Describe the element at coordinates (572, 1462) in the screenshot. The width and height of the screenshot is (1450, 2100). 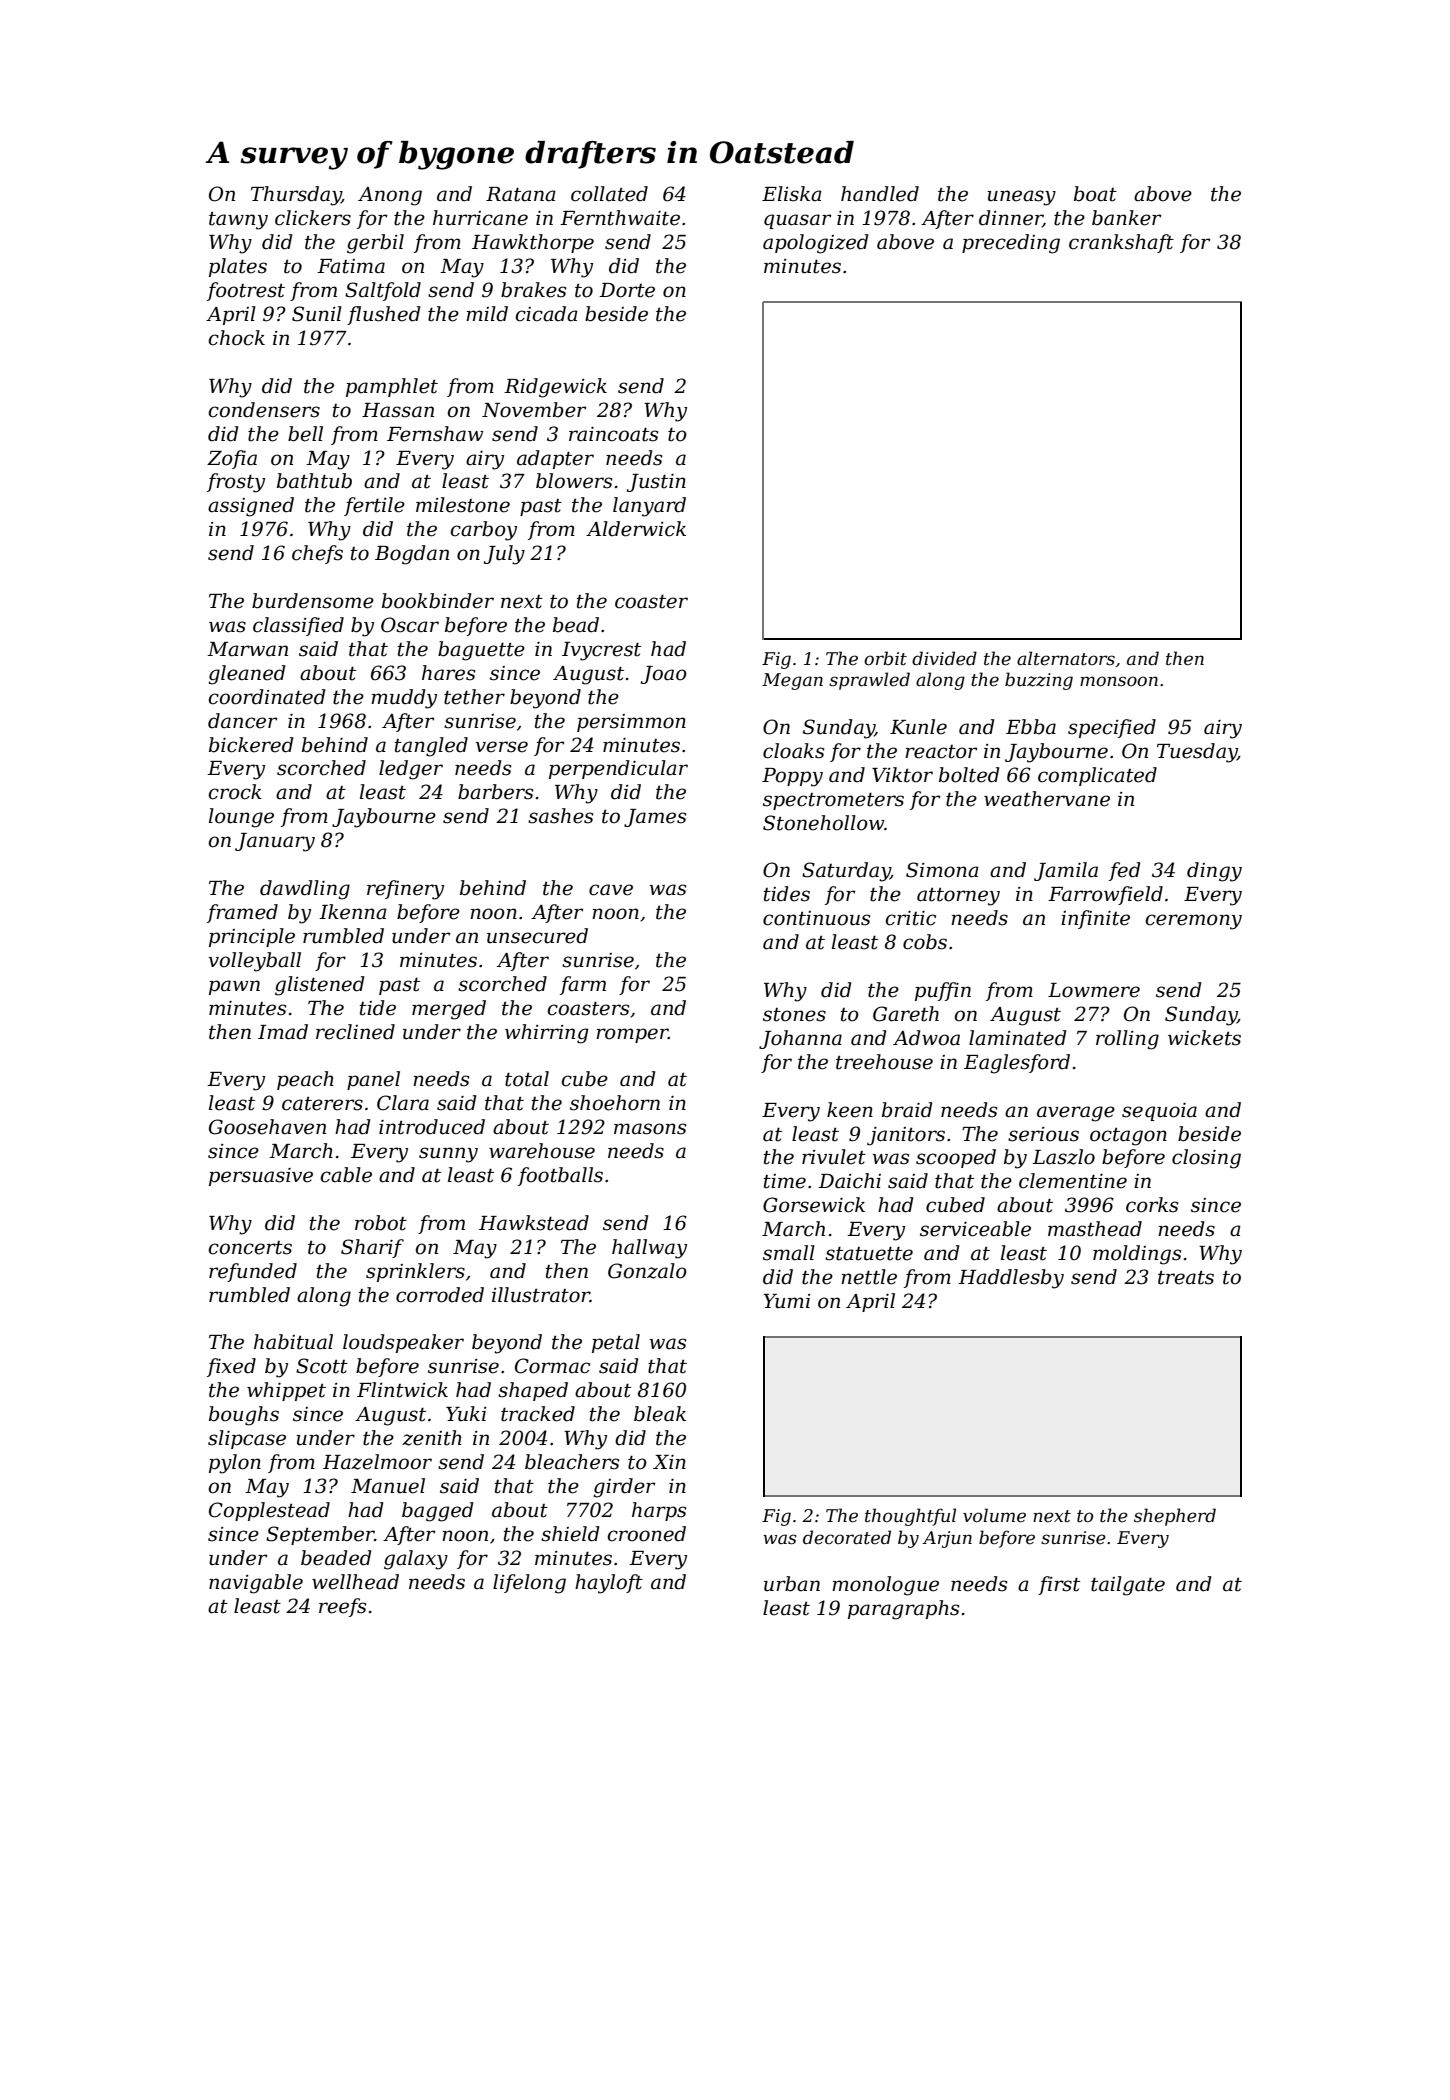
I see `bleachers` at that location.
